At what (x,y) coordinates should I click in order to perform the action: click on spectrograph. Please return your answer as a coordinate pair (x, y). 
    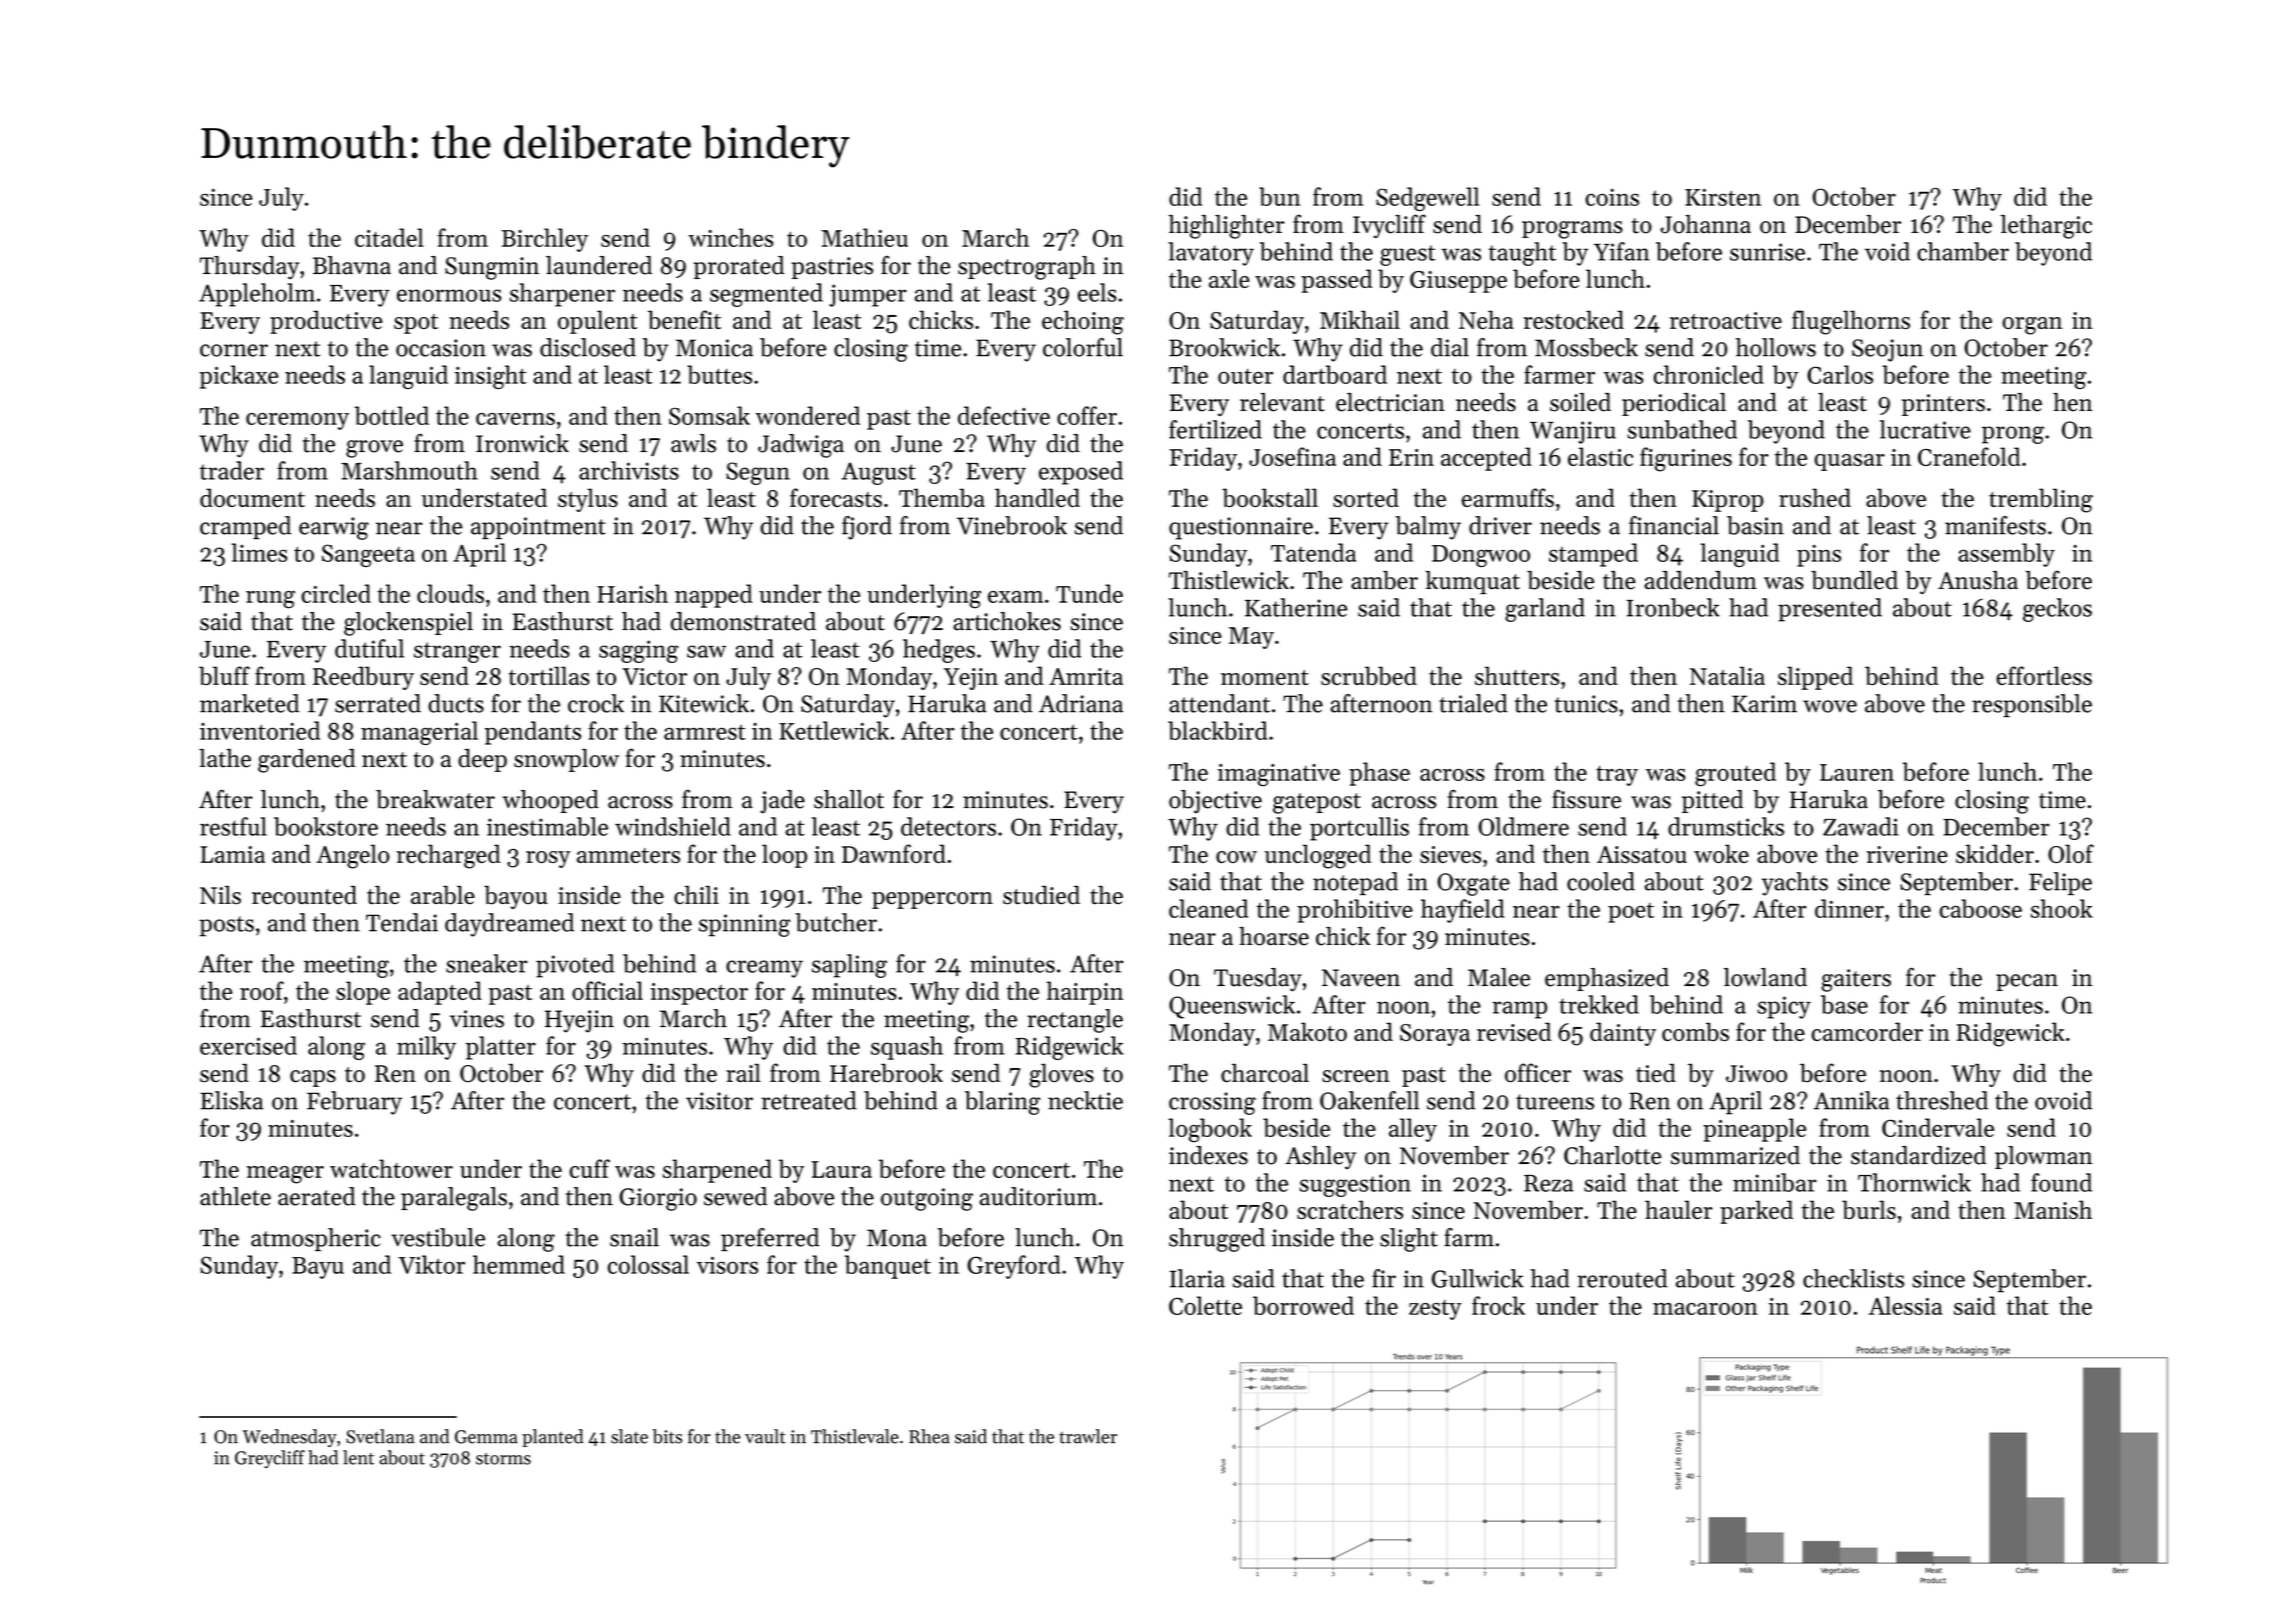
    Looking at the image, I should click on (1027, 268).
